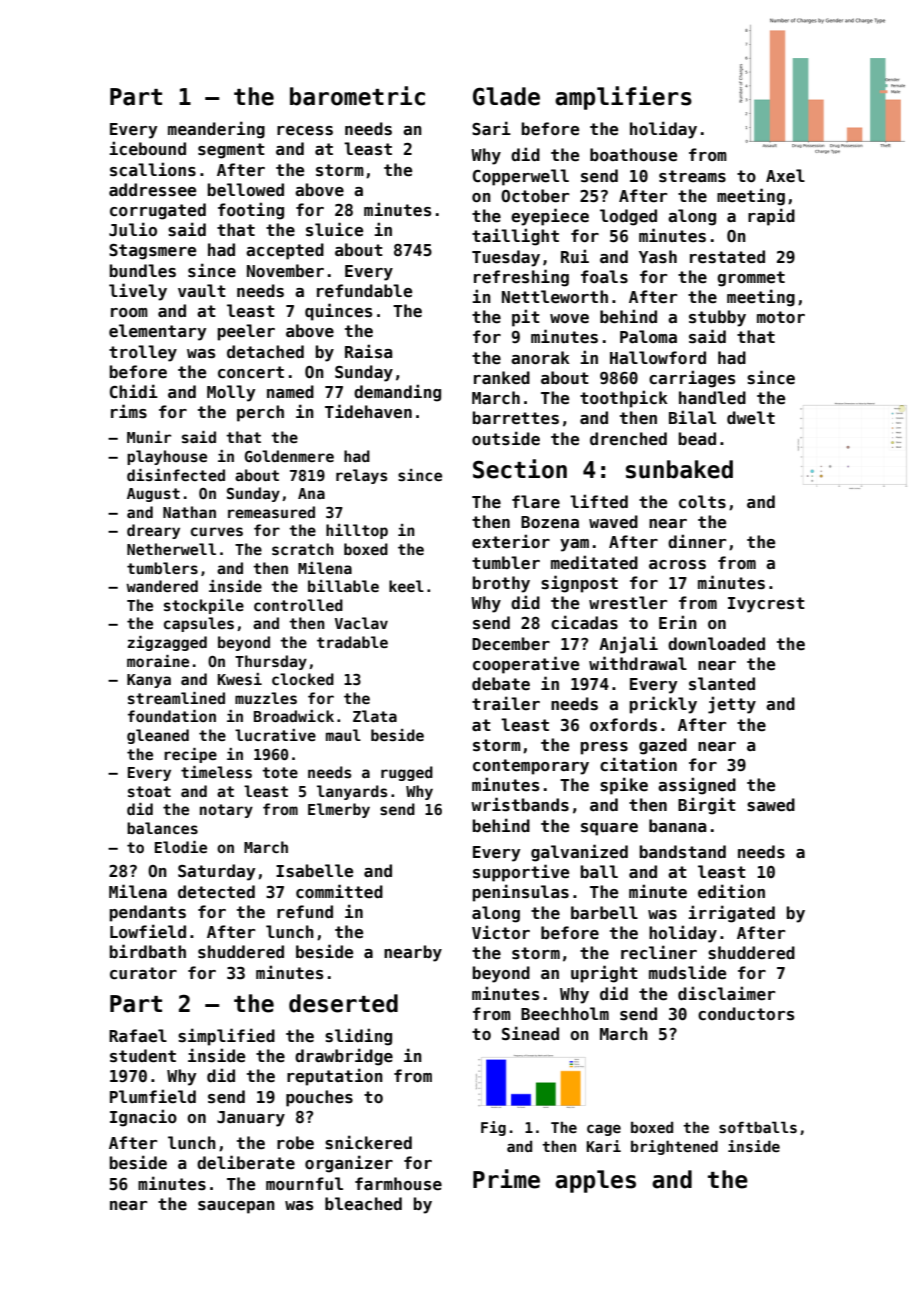 The height and width of the image is (1308, 924). What do you see at coordinates (771, 805) in the image?
I see `sawed` at bounding box center [771, 805].
